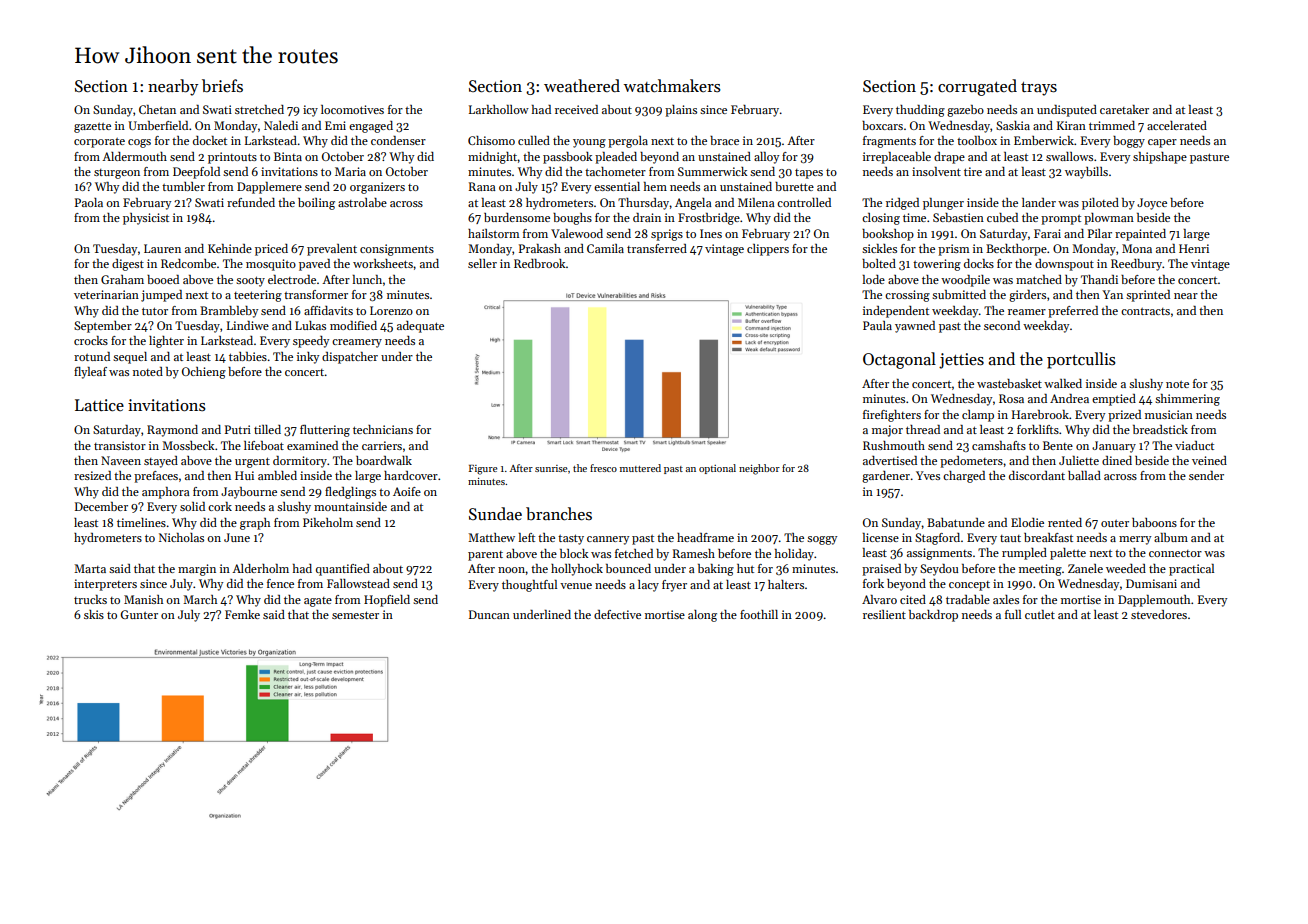  Describe the element at coordinates (1039, 89) in the screenshot. I see `trays` at that location.
